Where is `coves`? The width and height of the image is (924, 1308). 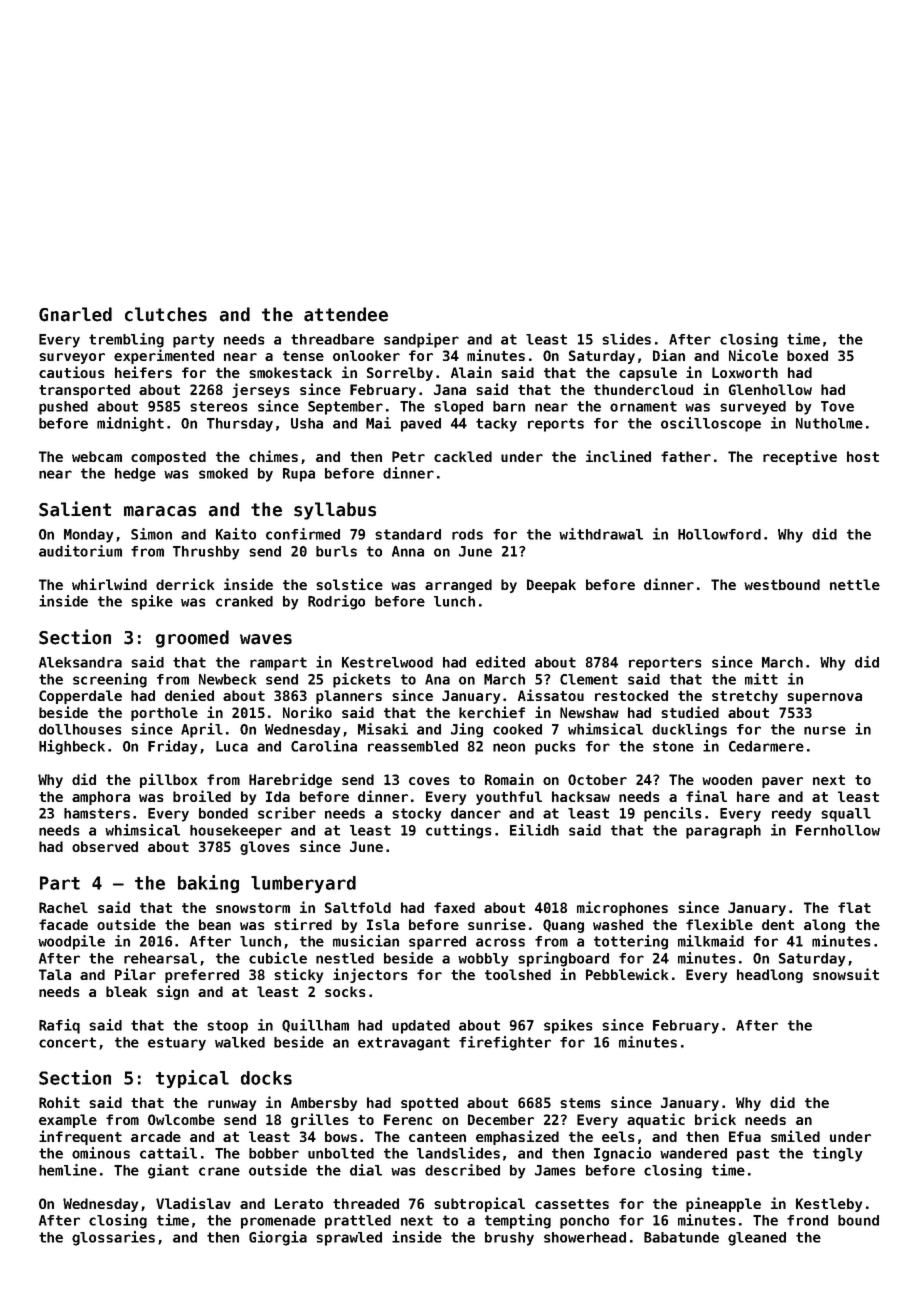
coves is located at coordinates (429, 781).
